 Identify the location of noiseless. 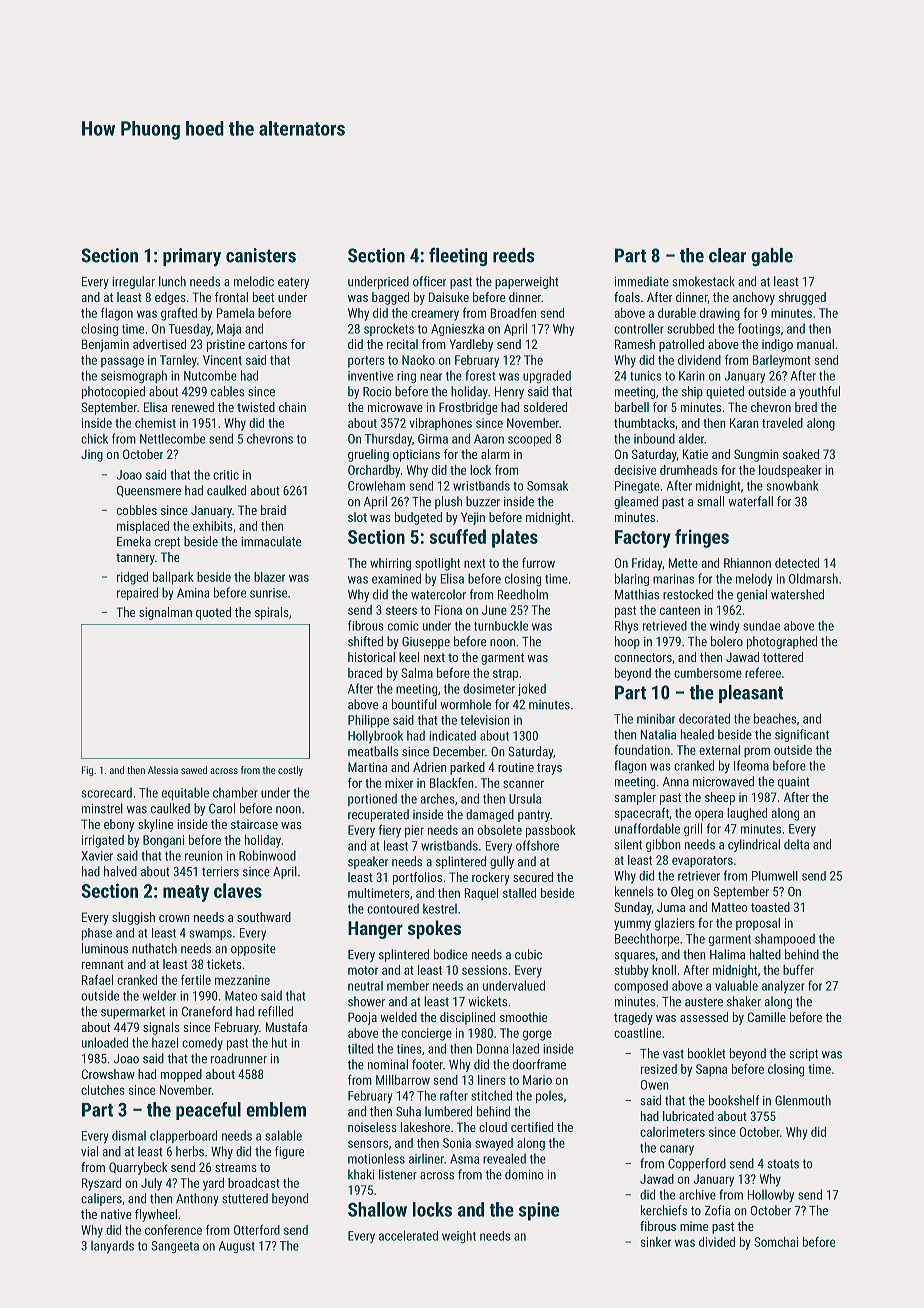
(372, 1127).
